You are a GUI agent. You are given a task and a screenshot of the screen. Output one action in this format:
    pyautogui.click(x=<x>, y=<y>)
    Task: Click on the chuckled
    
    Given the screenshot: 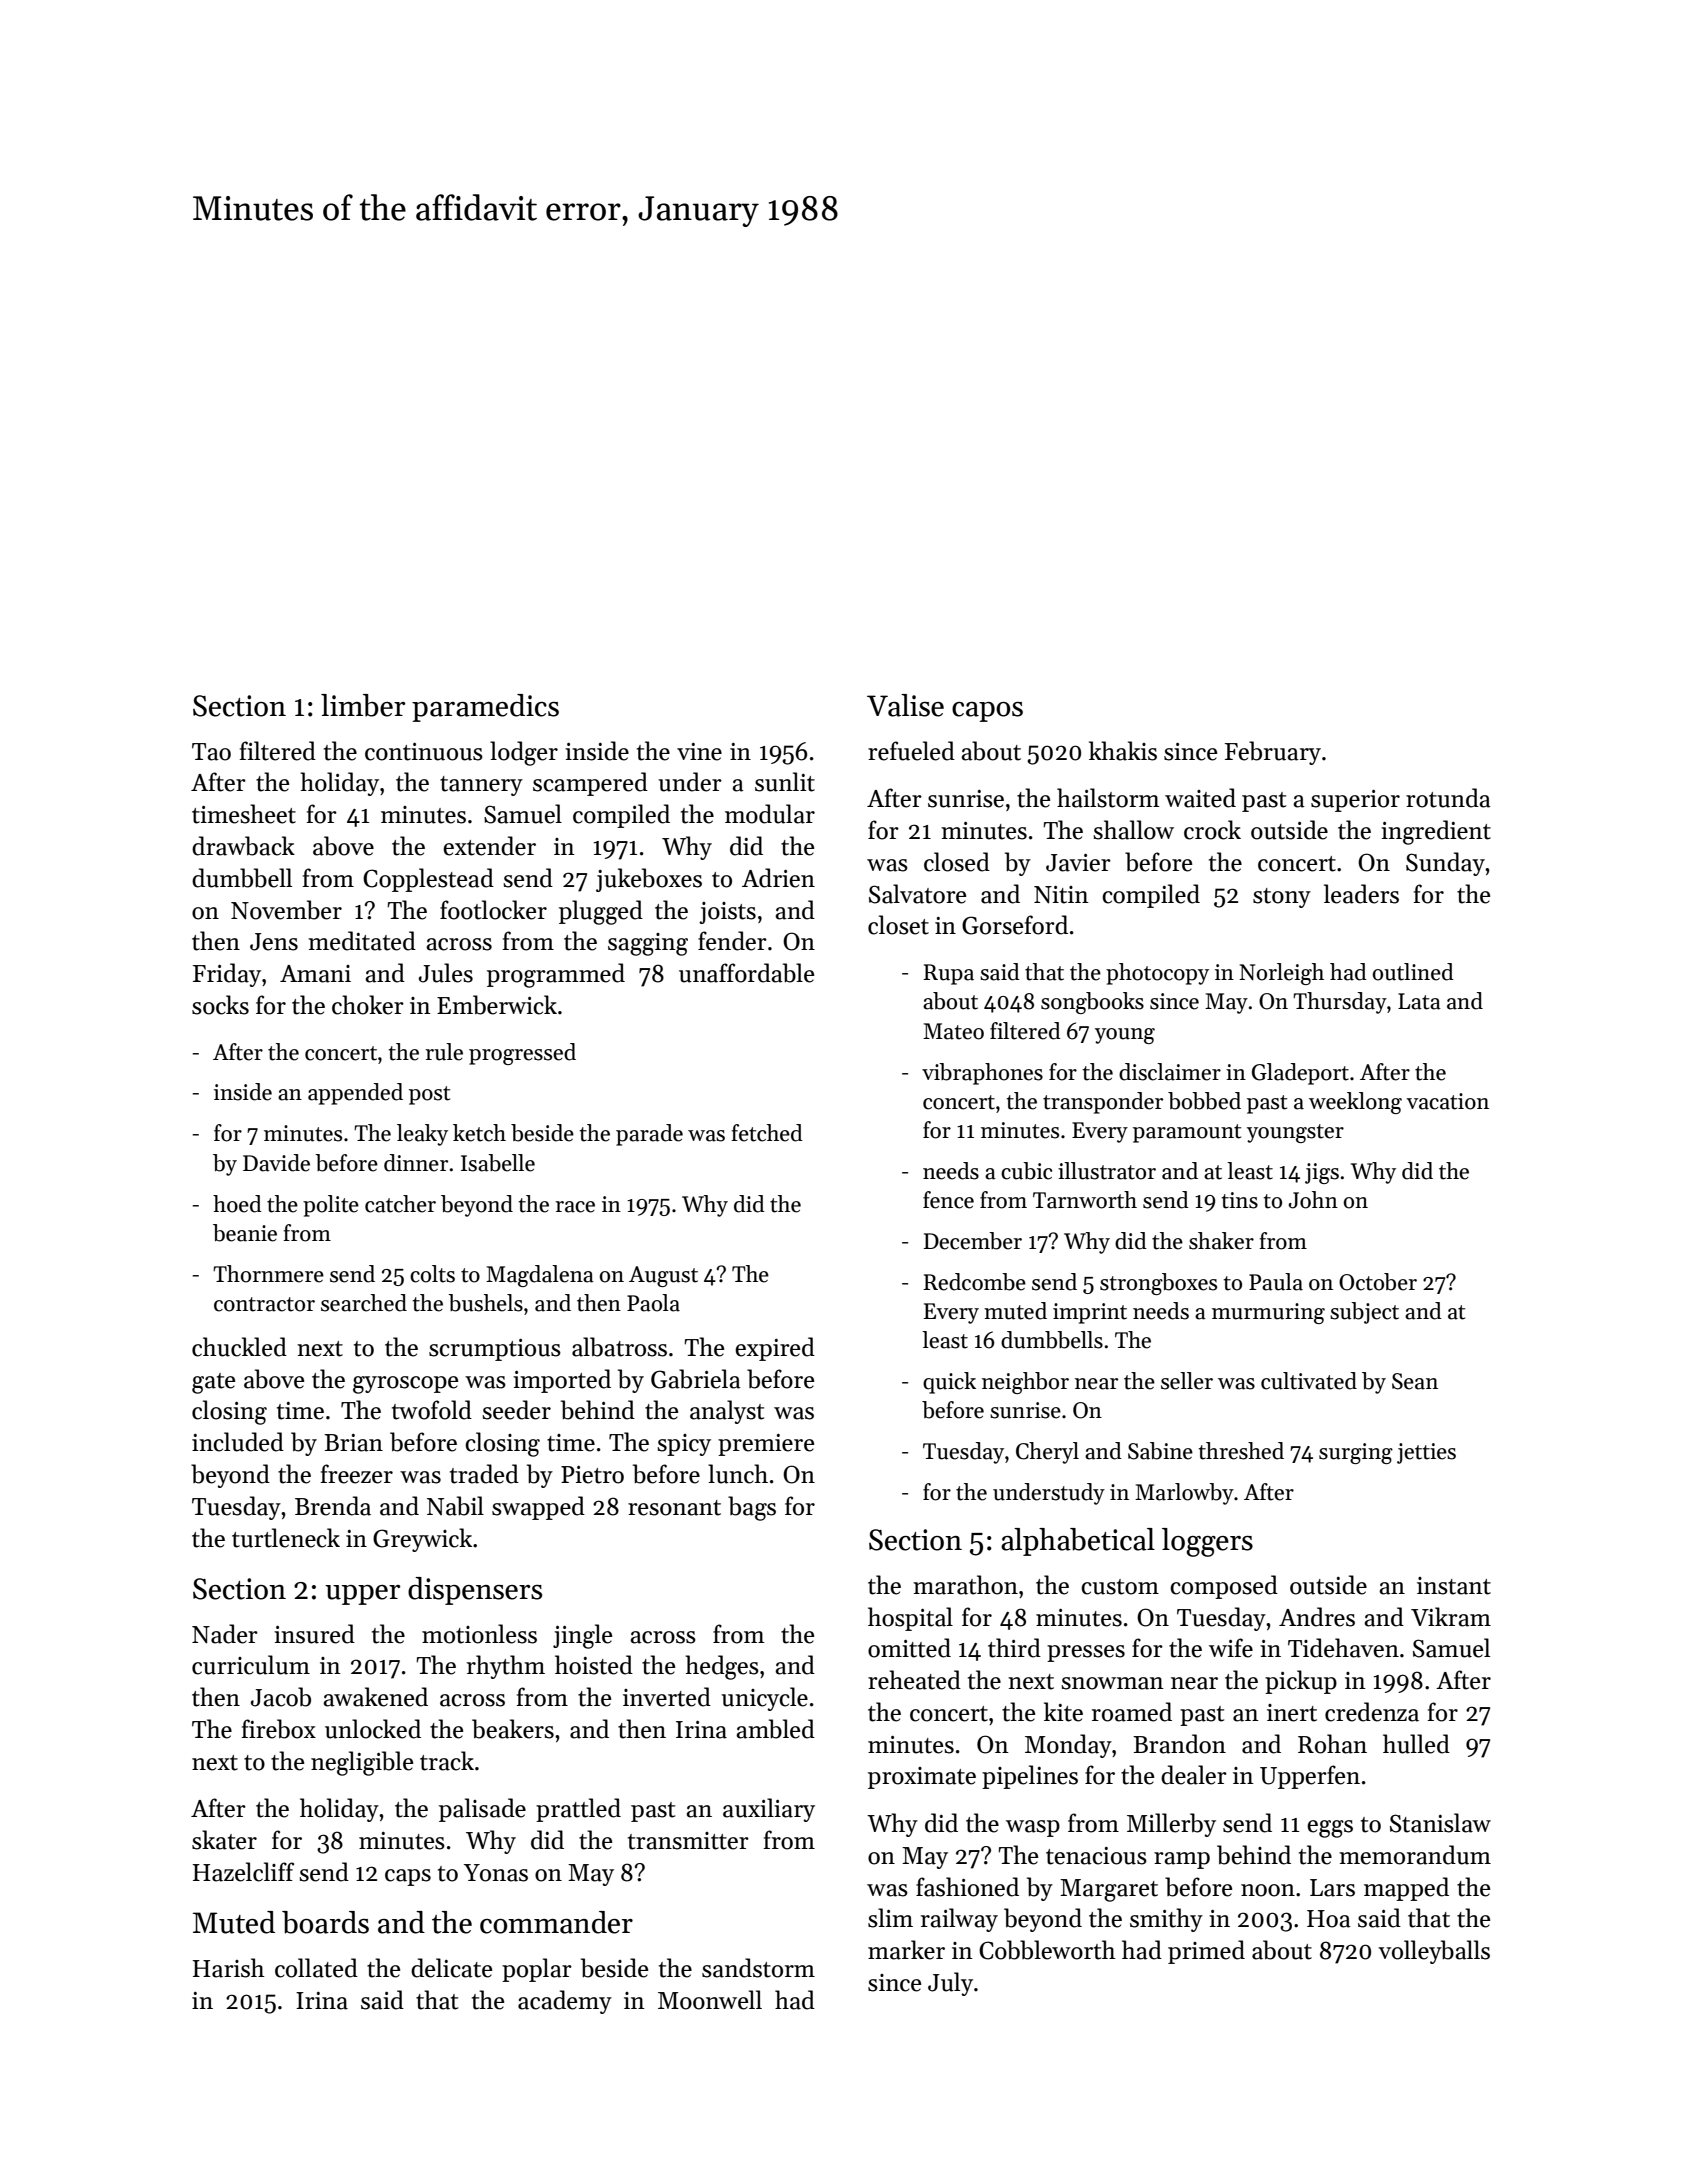 What is the action you would take?
    pyautogui.click(x=239, y=1347)
